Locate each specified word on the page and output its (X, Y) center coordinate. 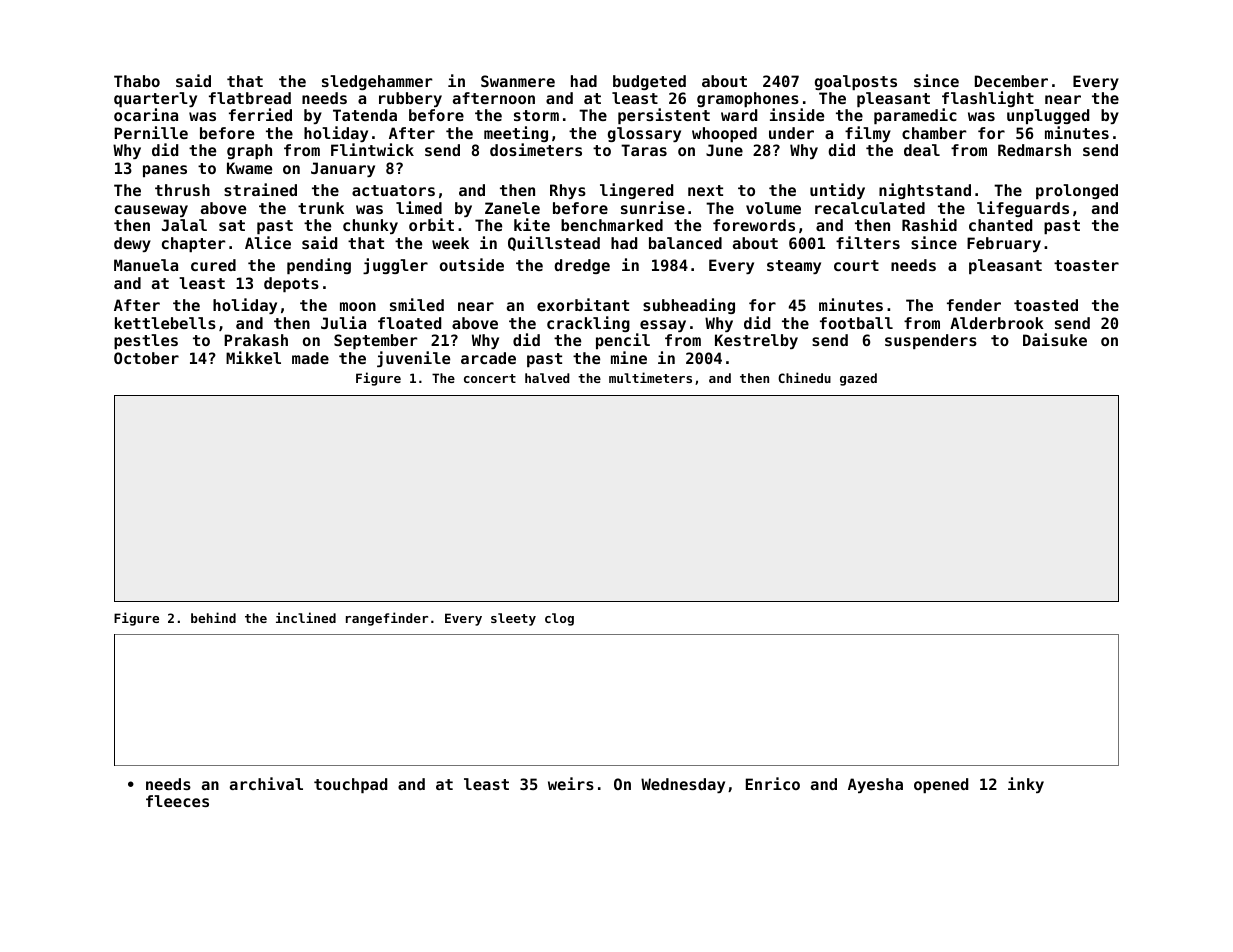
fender (974, 305)
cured (213, 265)
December (1011, 81)
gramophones (748, 99)
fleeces (177, 801)
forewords (754, 225)
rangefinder (387, 619)
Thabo (137, 81)
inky (1026, 785)
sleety (513, 619)
